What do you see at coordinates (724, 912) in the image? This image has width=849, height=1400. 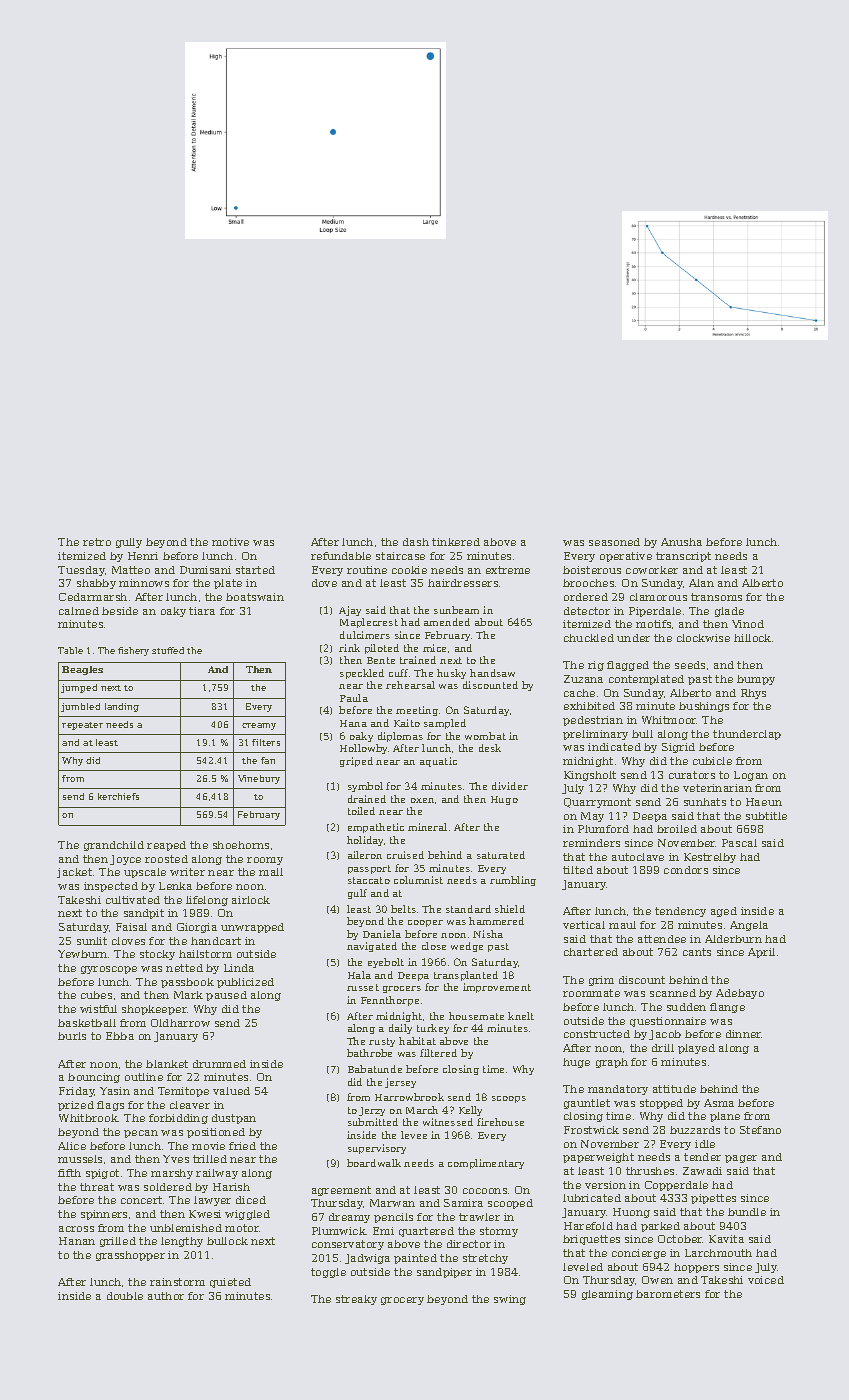 I see `aged` at bounding box center [724, 912].
